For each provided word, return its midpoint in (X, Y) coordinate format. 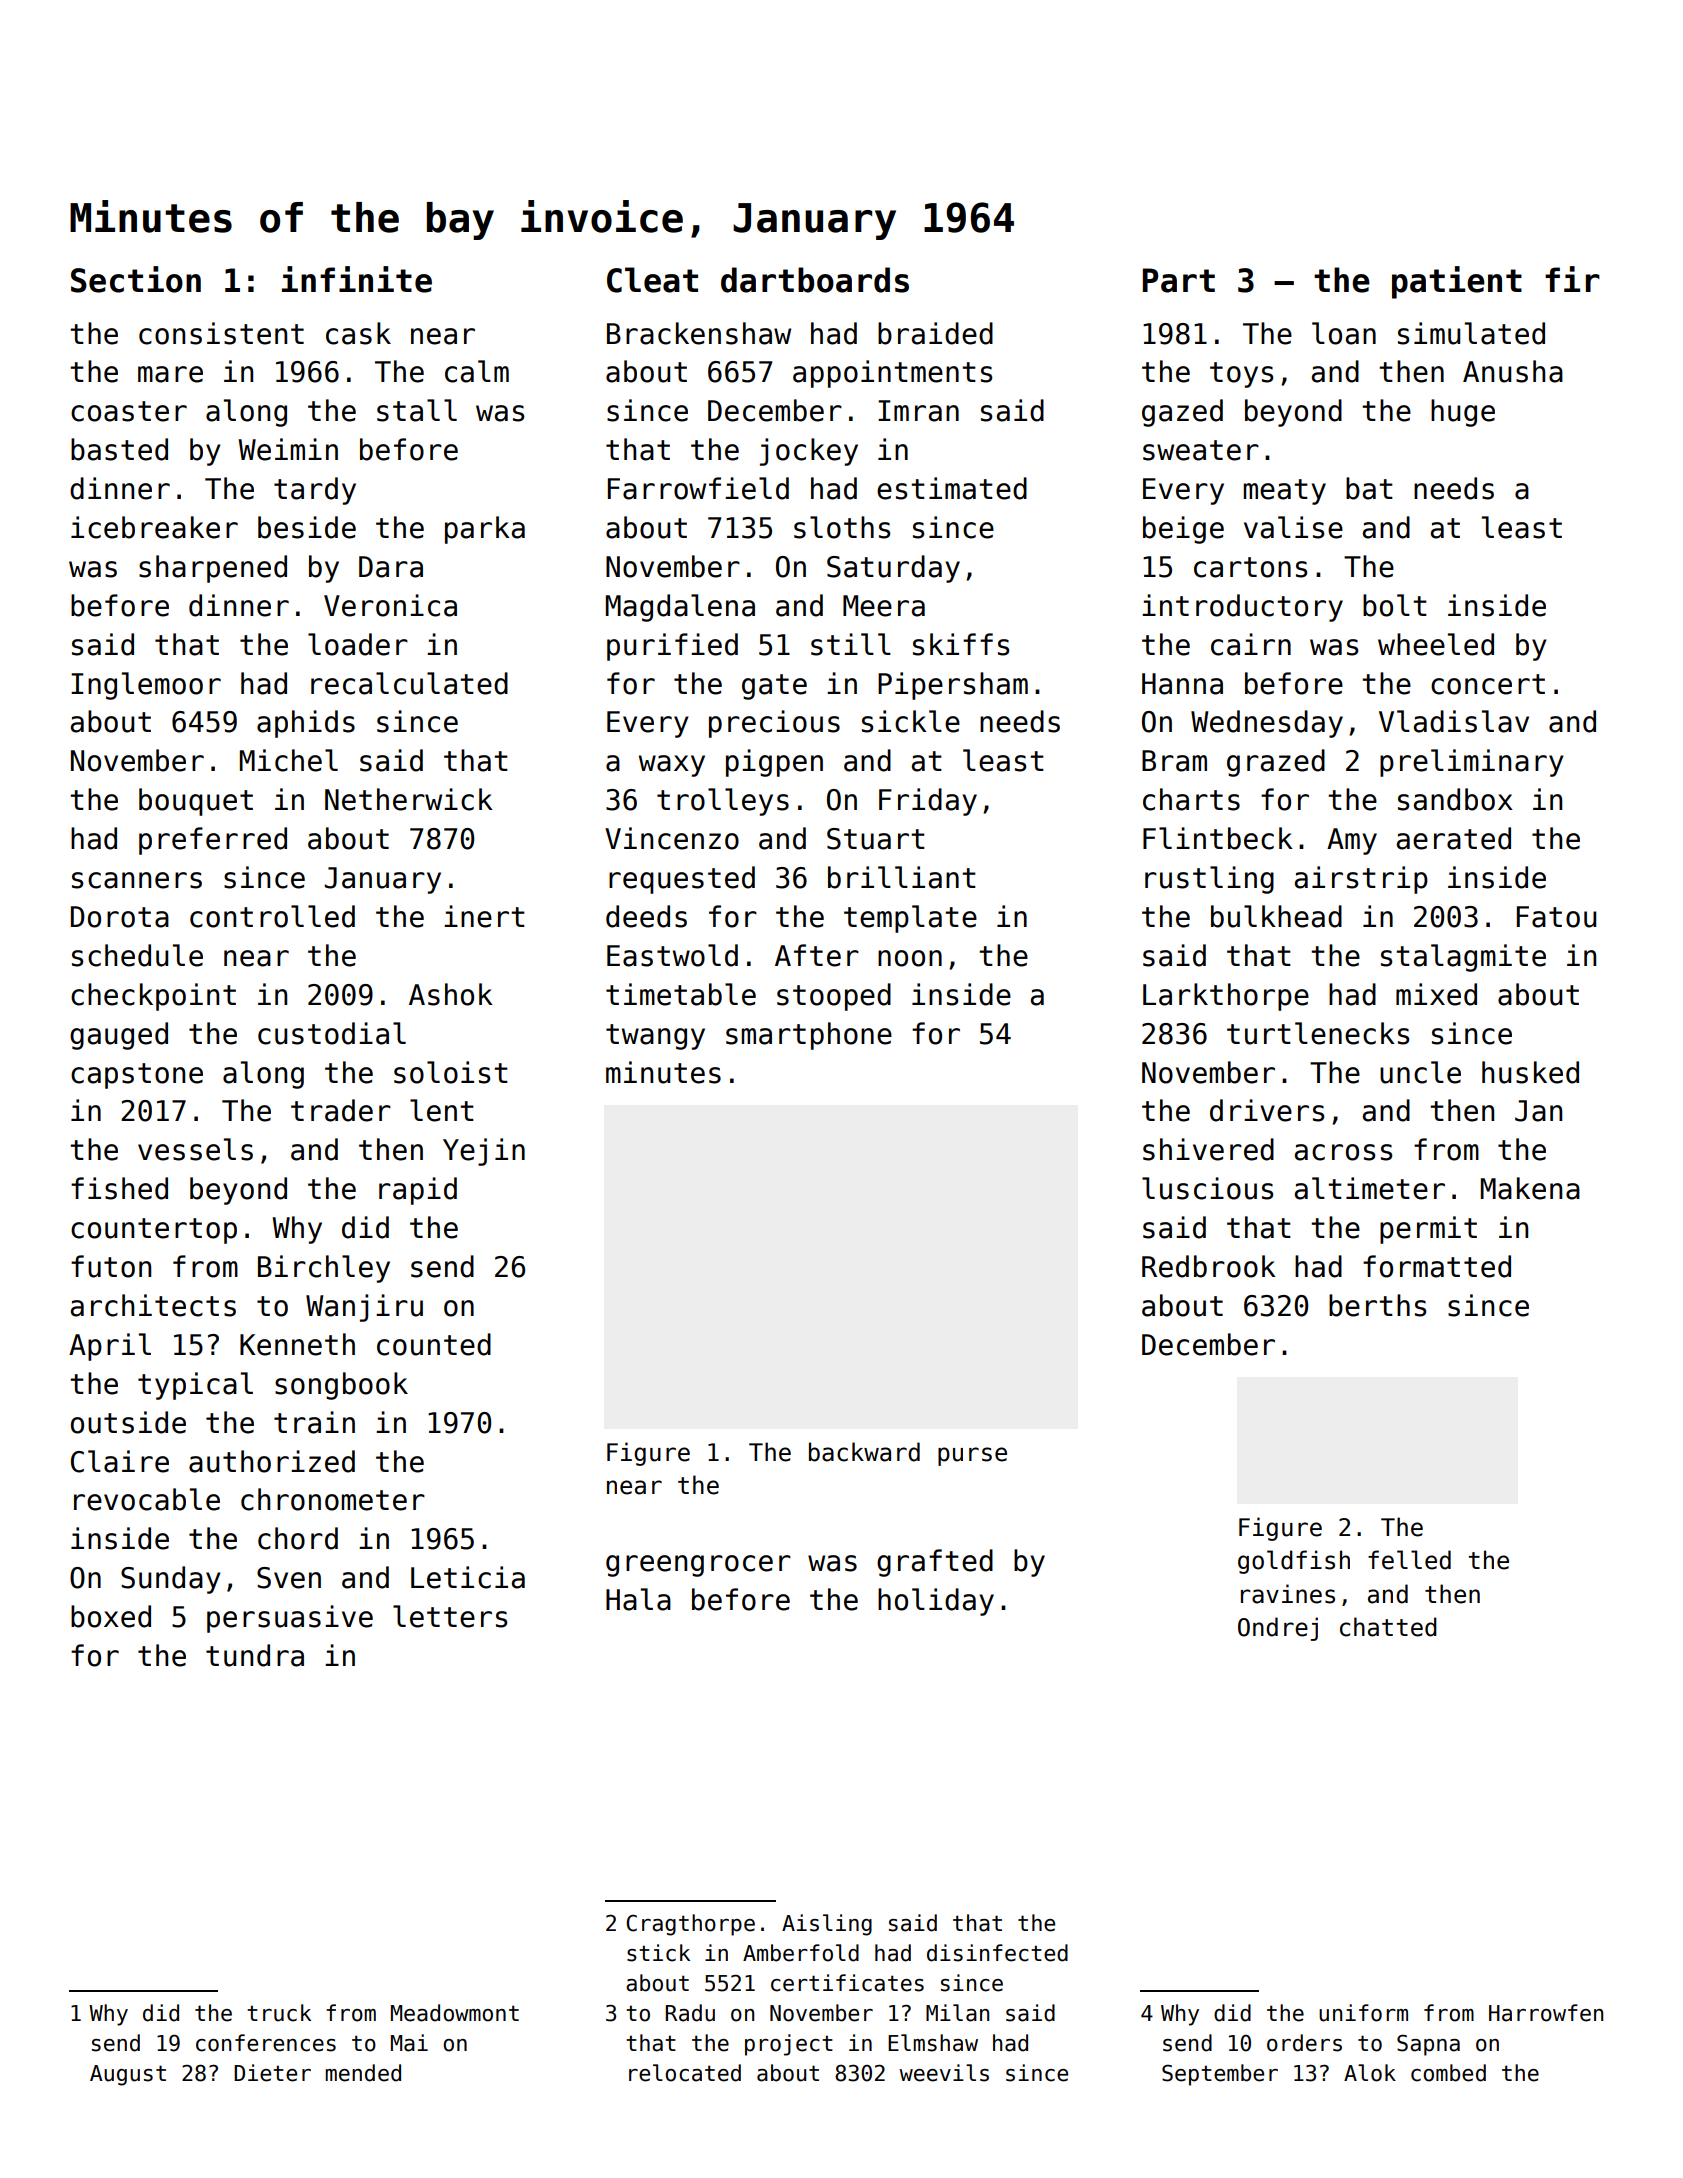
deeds (646, 916)
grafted (935, 1563)
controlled (272, 916)
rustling (1209, 880)
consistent (221, 333)
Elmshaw (933, 2043)
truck (279, 2013)
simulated (1471, 333)
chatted (1388, 1627)
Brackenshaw (699, 333)
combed (1448, 2073)
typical (195, 1386)
